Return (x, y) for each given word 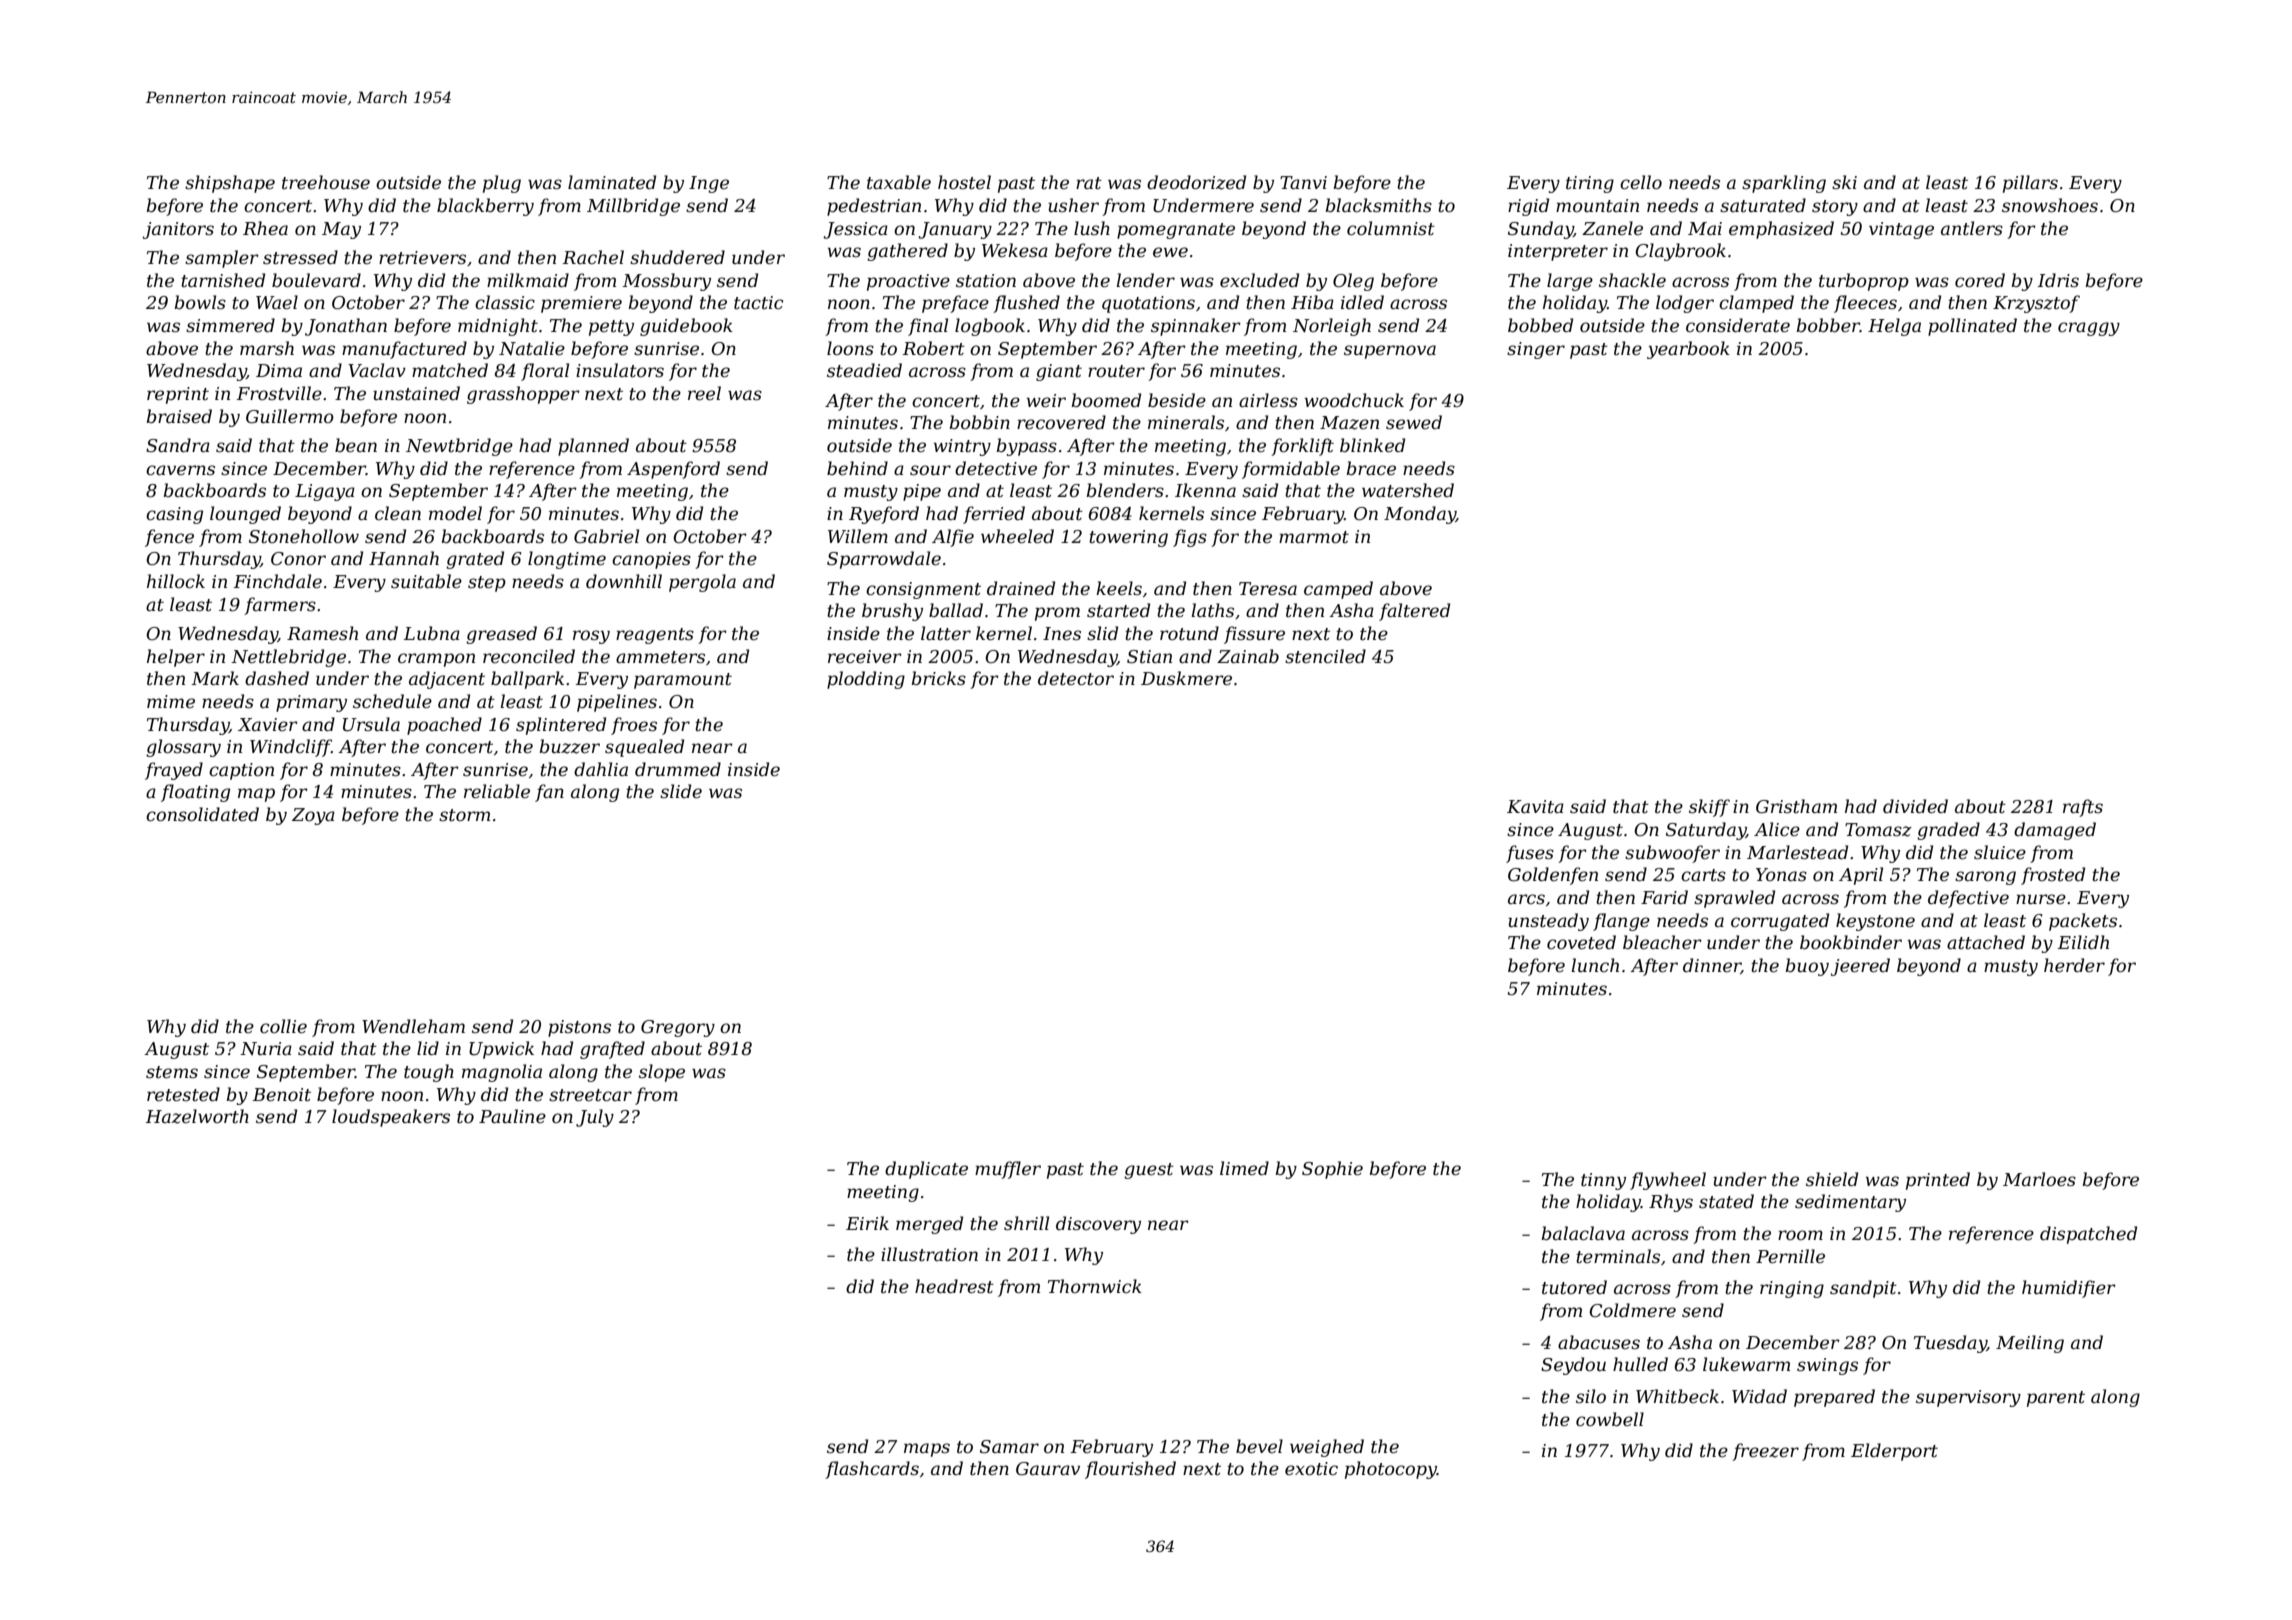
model (455, 513)
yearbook (1688, 350)
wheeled (1017, 536)
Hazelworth (197, 1116)
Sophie (1332, 1170)
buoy (1807, 967)
